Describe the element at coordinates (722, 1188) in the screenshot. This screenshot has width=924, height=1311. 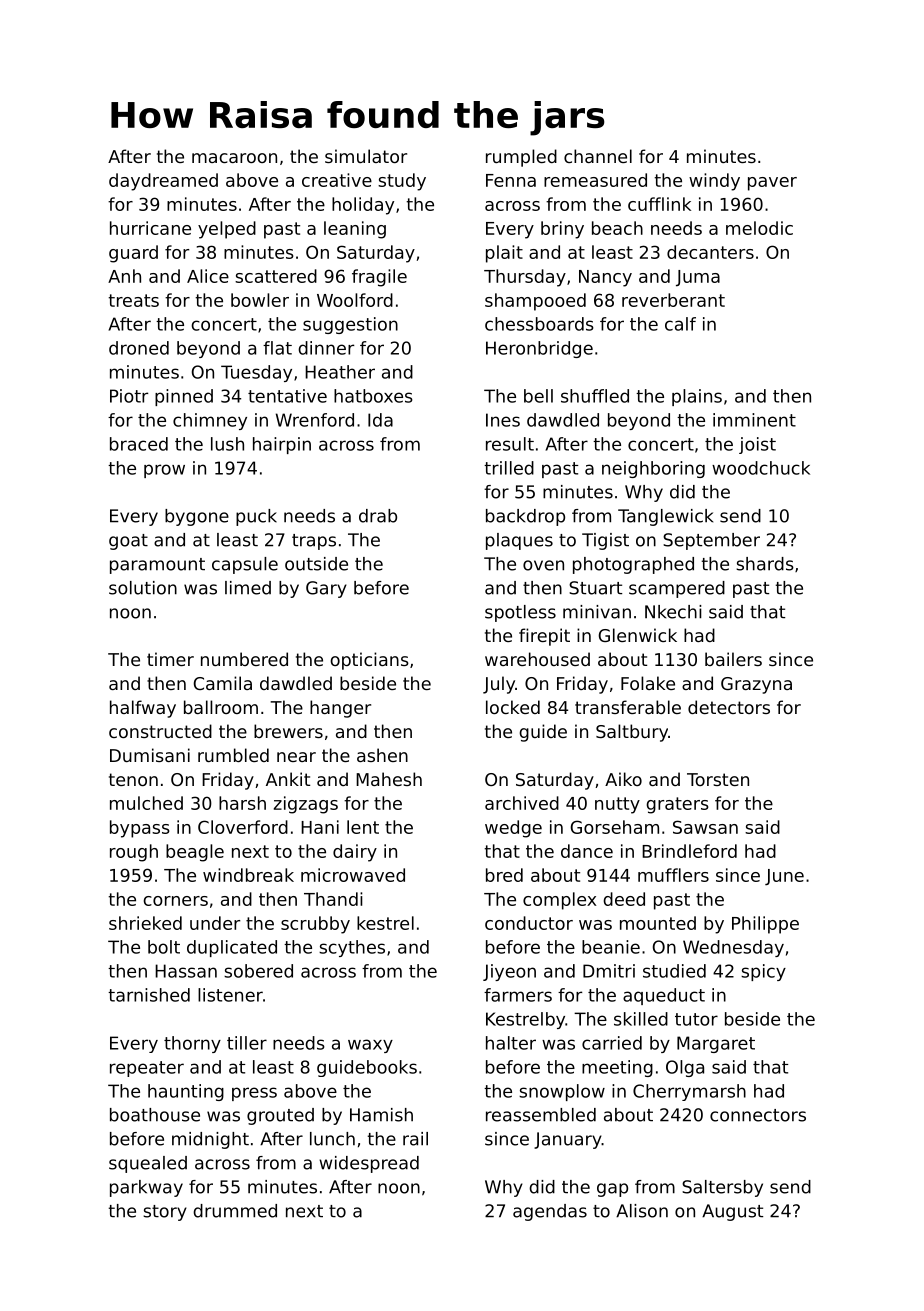
I see `Saltersby` at that location.
